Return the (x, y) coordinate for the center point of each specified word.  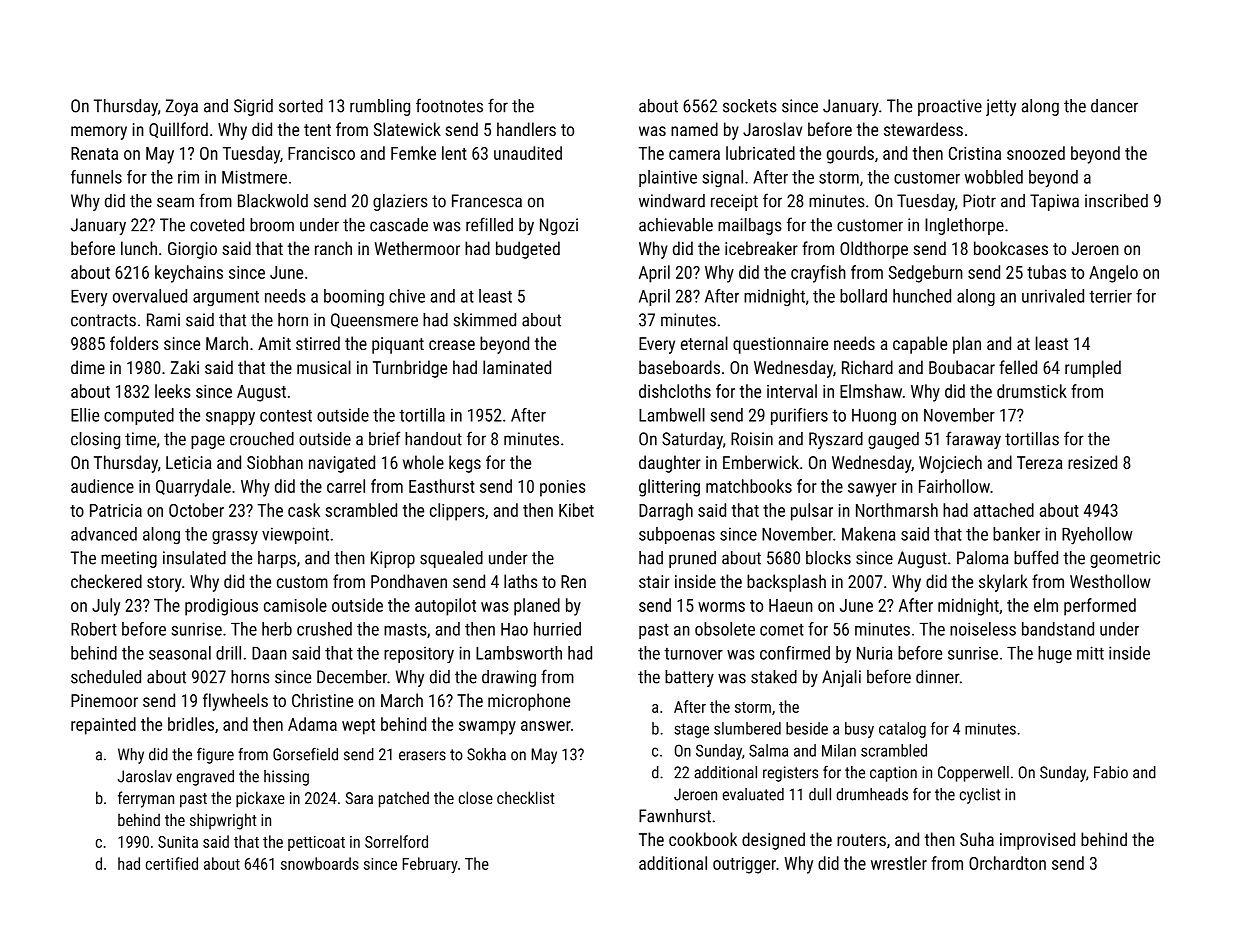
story (164, 584)
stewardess (923, 129)
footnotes (449, 105)
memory (99, 133)
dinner (938, 677)
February (430, 865)
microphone (529, 702)
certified (172, 863)
